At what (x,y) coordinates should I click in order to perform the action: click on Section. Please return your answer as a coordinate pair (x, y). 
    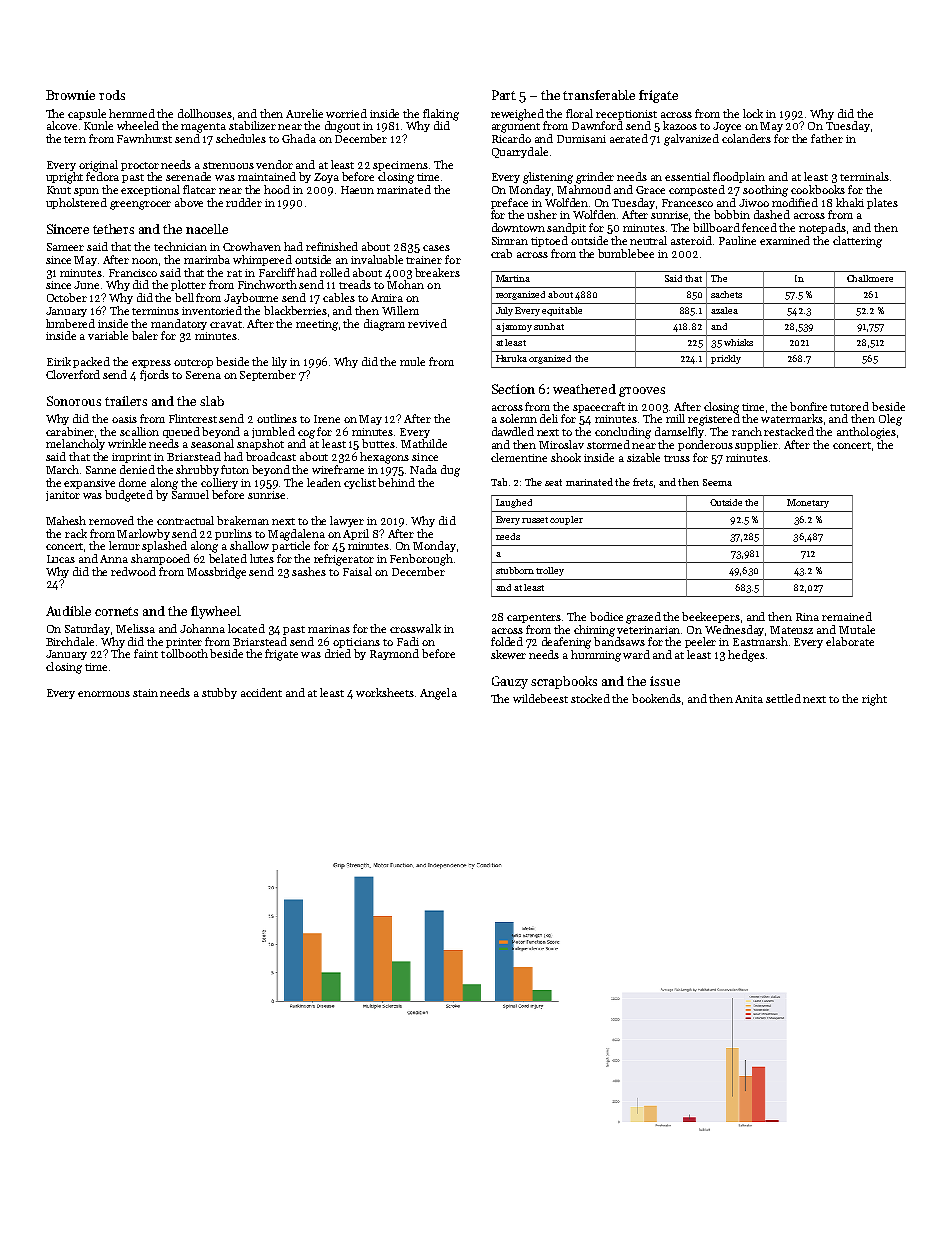
    Looking at the image, I should click on (513, 389).
